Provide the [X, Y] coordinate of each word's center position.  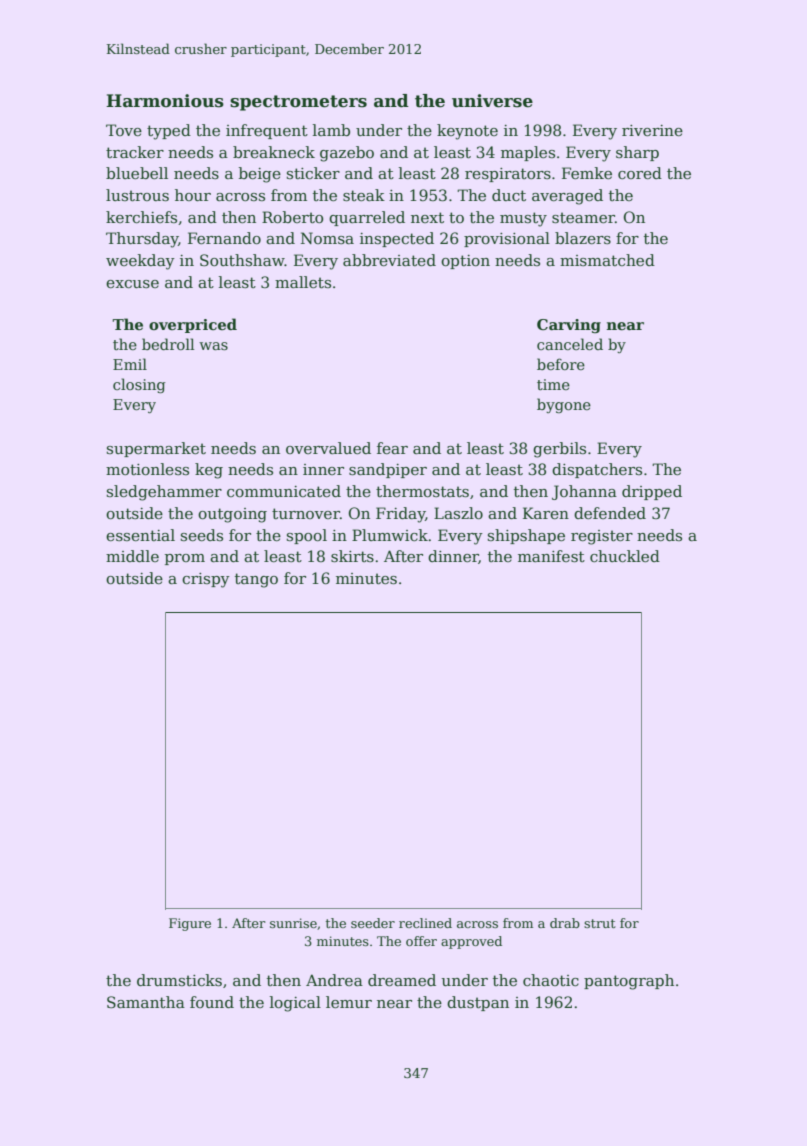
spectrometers [298, 103]
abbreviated [389, 260]
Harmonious [165, 101]
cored [640, 173]
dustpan [478, 1003]
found [212, 1002]
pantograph [629, 982]
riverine [652, 130]
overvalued [328, 448]
